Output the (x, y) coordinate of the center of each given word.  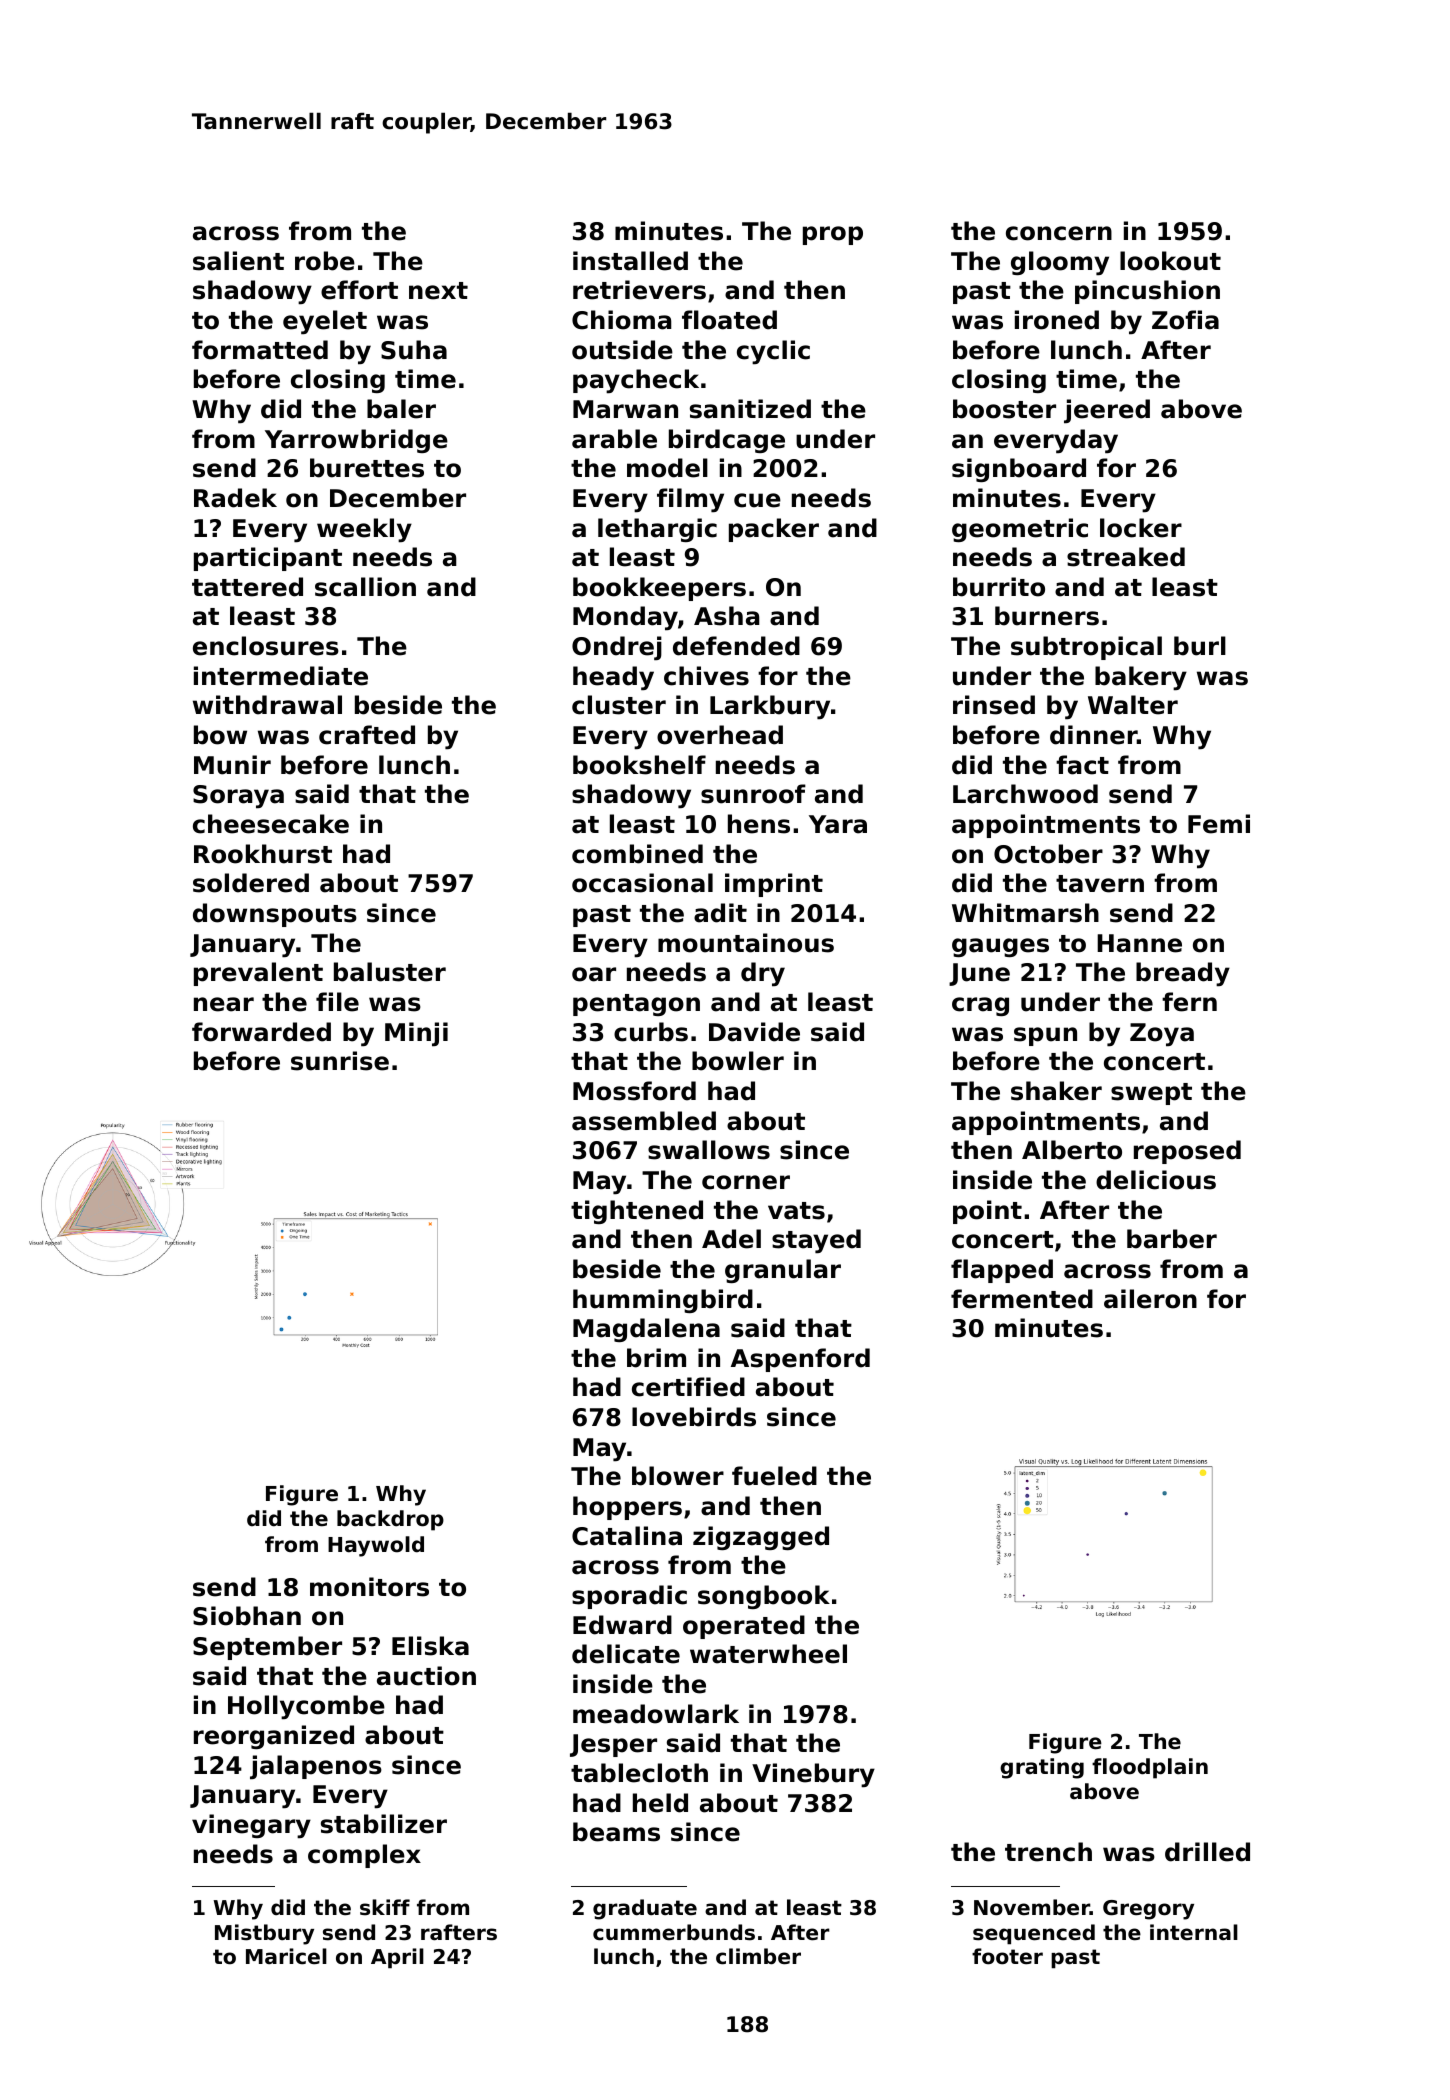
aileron (1150, 1299)
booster (1004, 409)
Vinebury (813, 1775)
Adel (731, 1239)
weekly (364, 530)
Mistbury (264, 1934)
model (667, 468)
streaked (1126, 557)
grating (1042, 1768)
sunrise (340, 1061)
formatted (260, 350)
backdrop (390, 1520)
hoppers (627, 1508)
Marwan (625, 409)
